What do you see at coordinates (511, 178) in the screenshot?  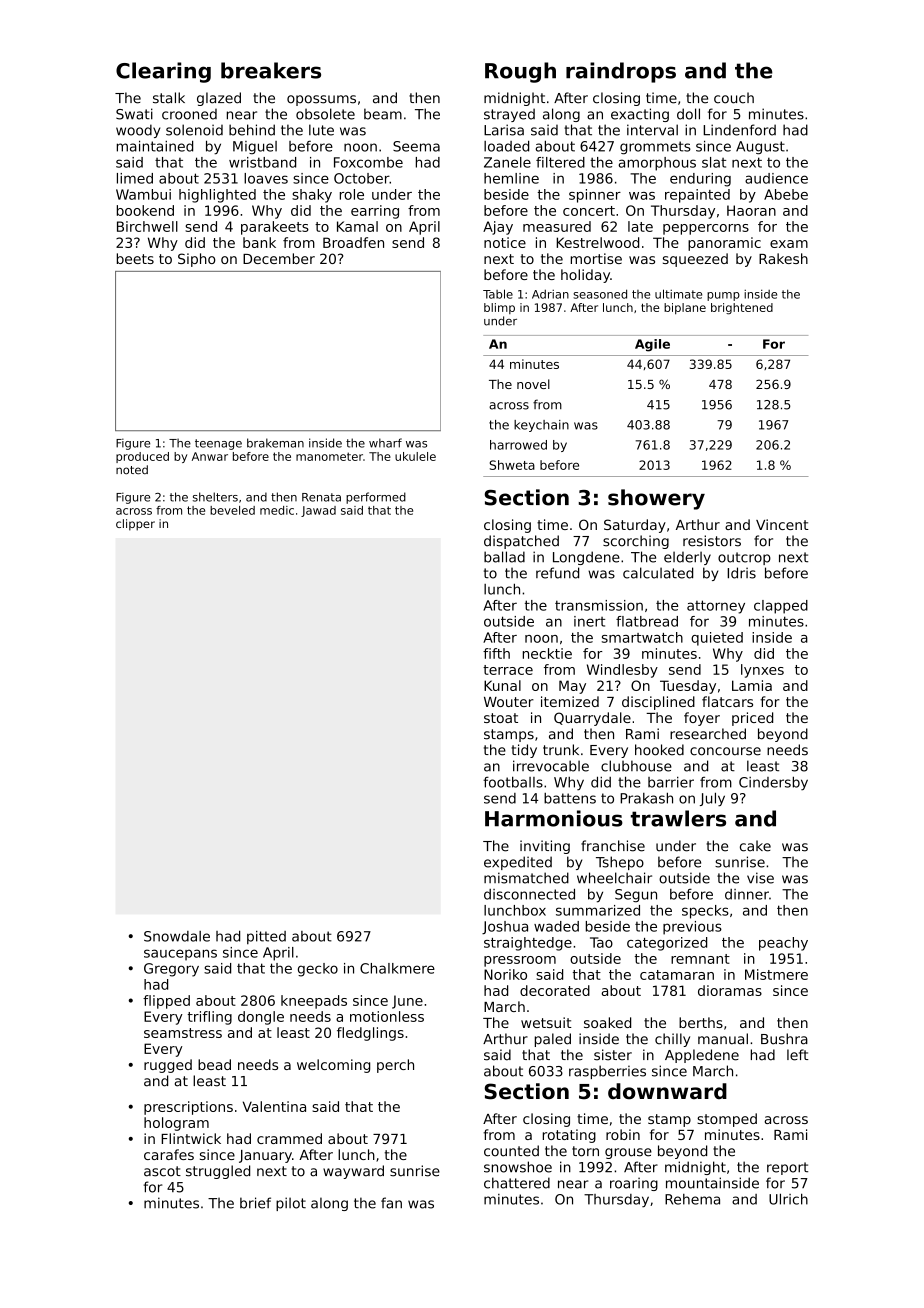 I see `hemline` at bounding box center [511, 178].
